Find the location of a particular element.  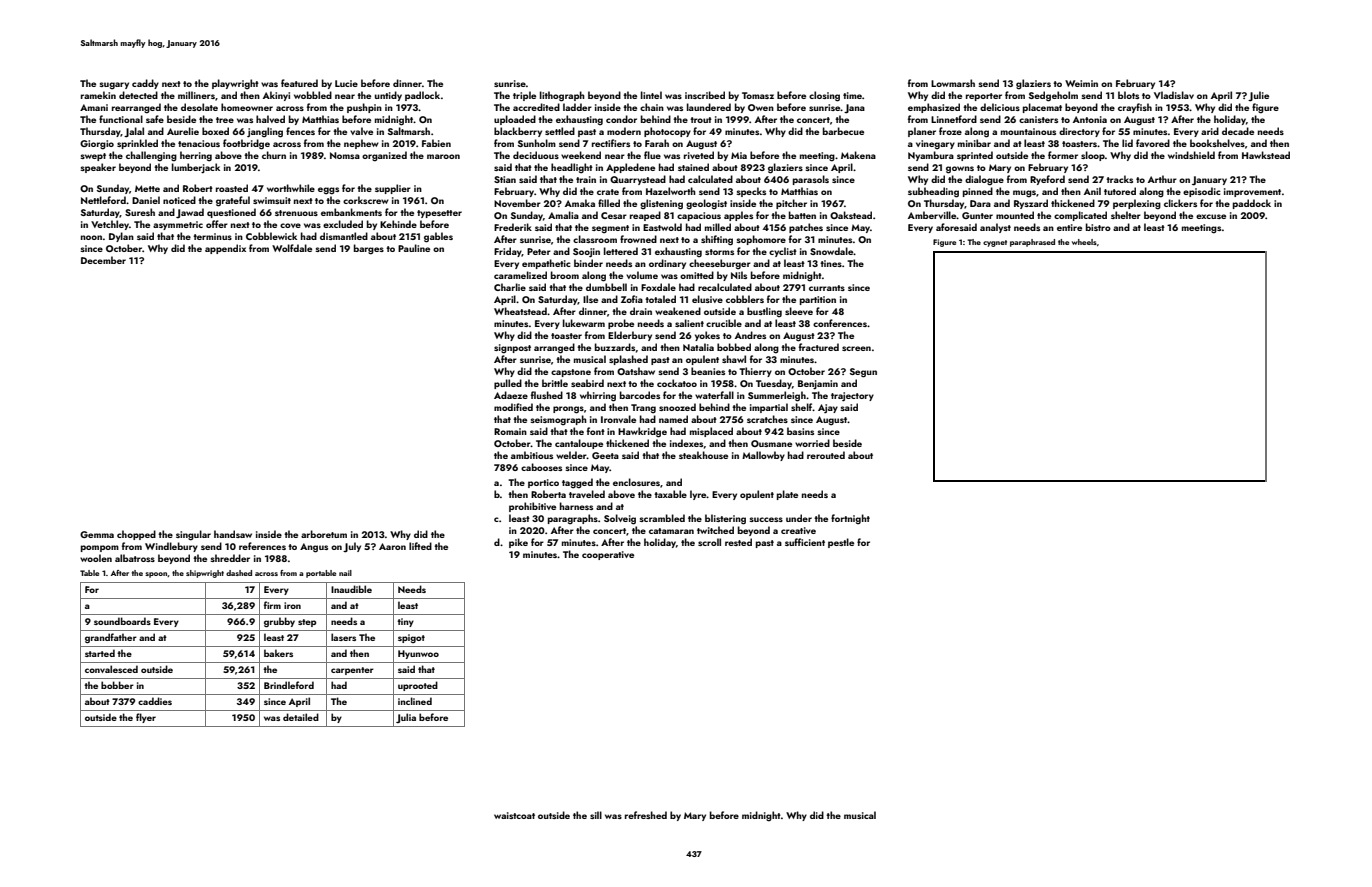

steakhouse is located at coordinates (703, 455).
